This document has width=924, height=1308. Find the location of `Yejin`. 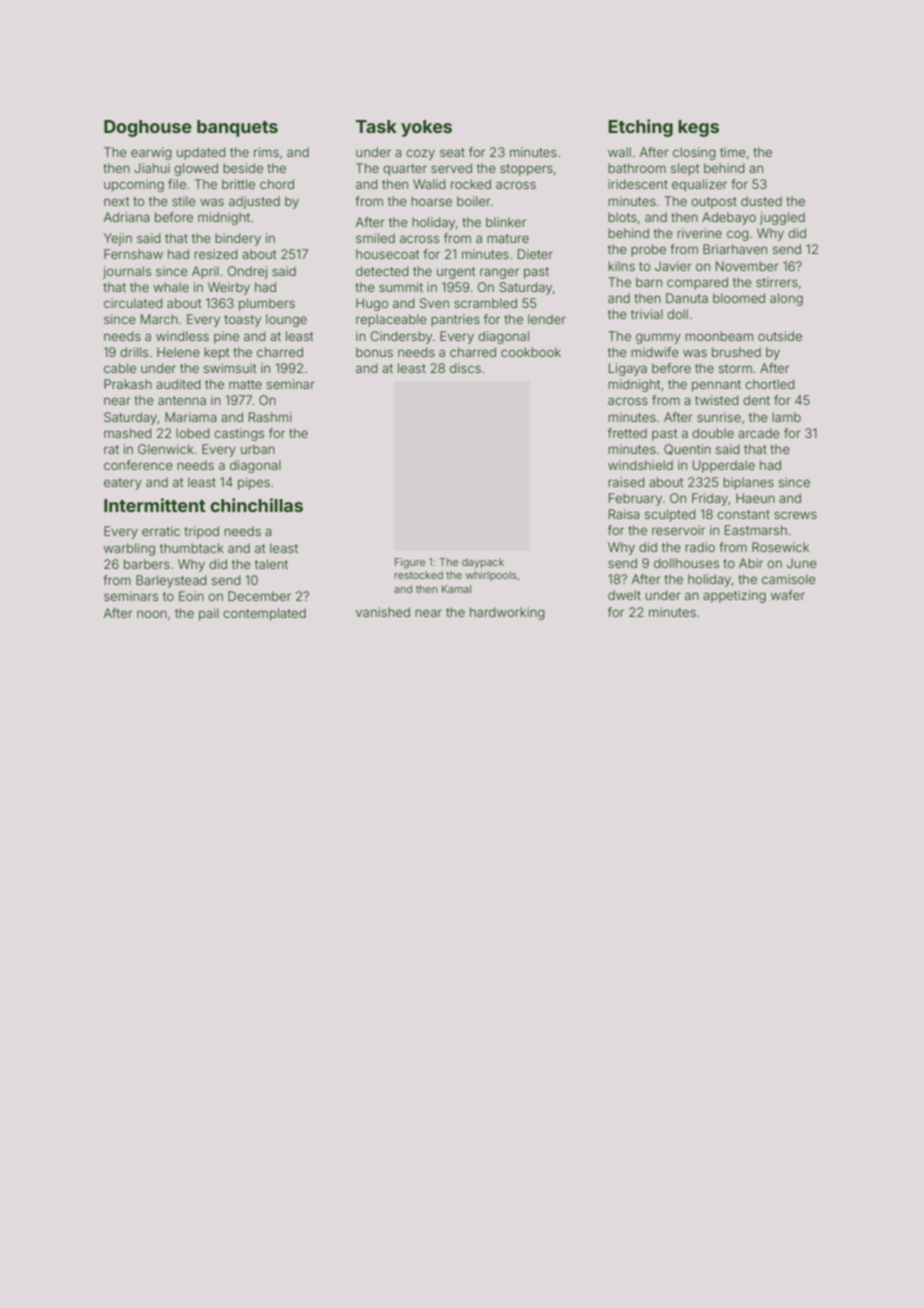

Yejin is located at coordinates (118, 239).
